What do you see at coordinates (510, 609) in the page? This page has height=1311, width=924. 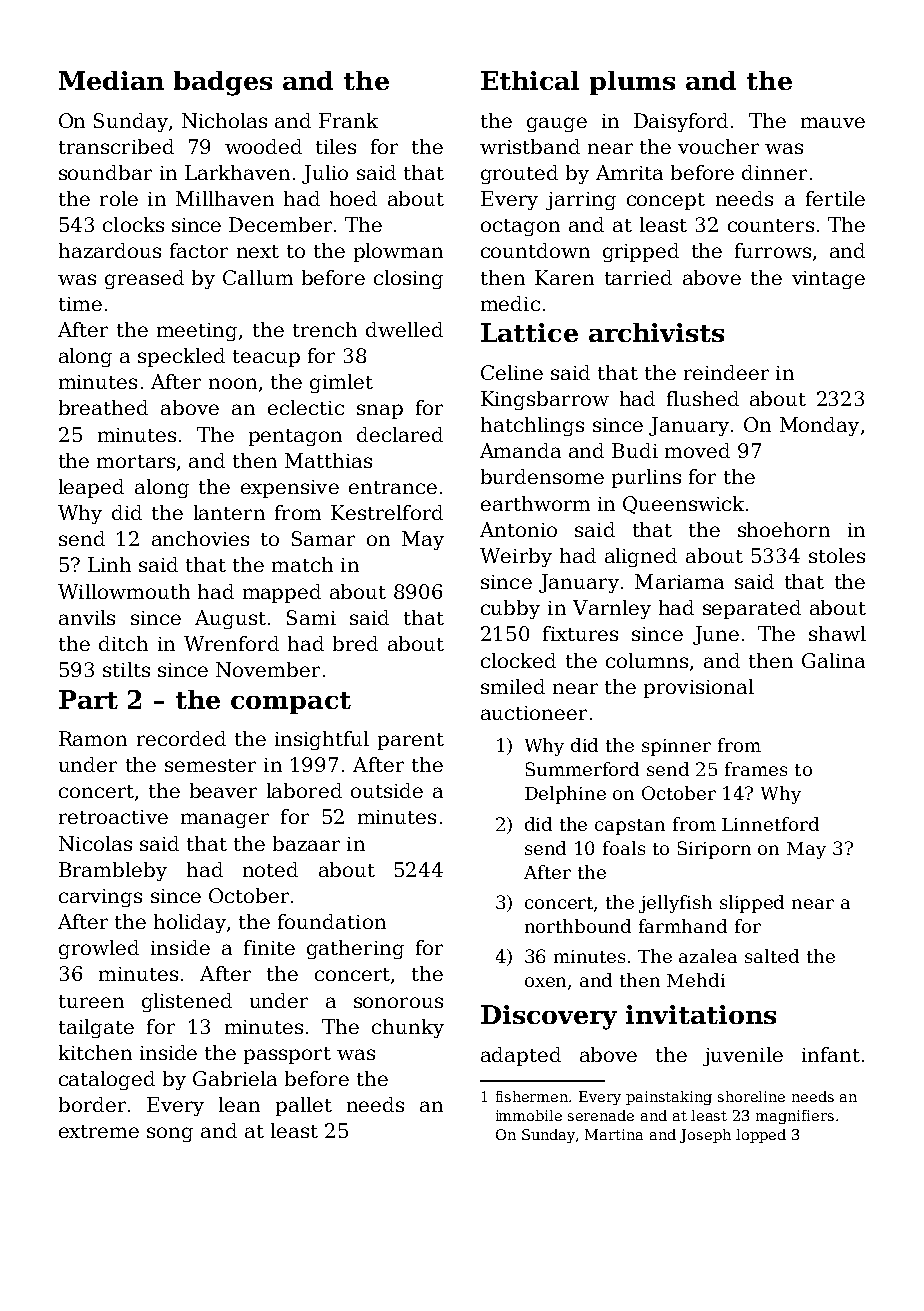 I see `cubby` at bounding box center [510, 609].
